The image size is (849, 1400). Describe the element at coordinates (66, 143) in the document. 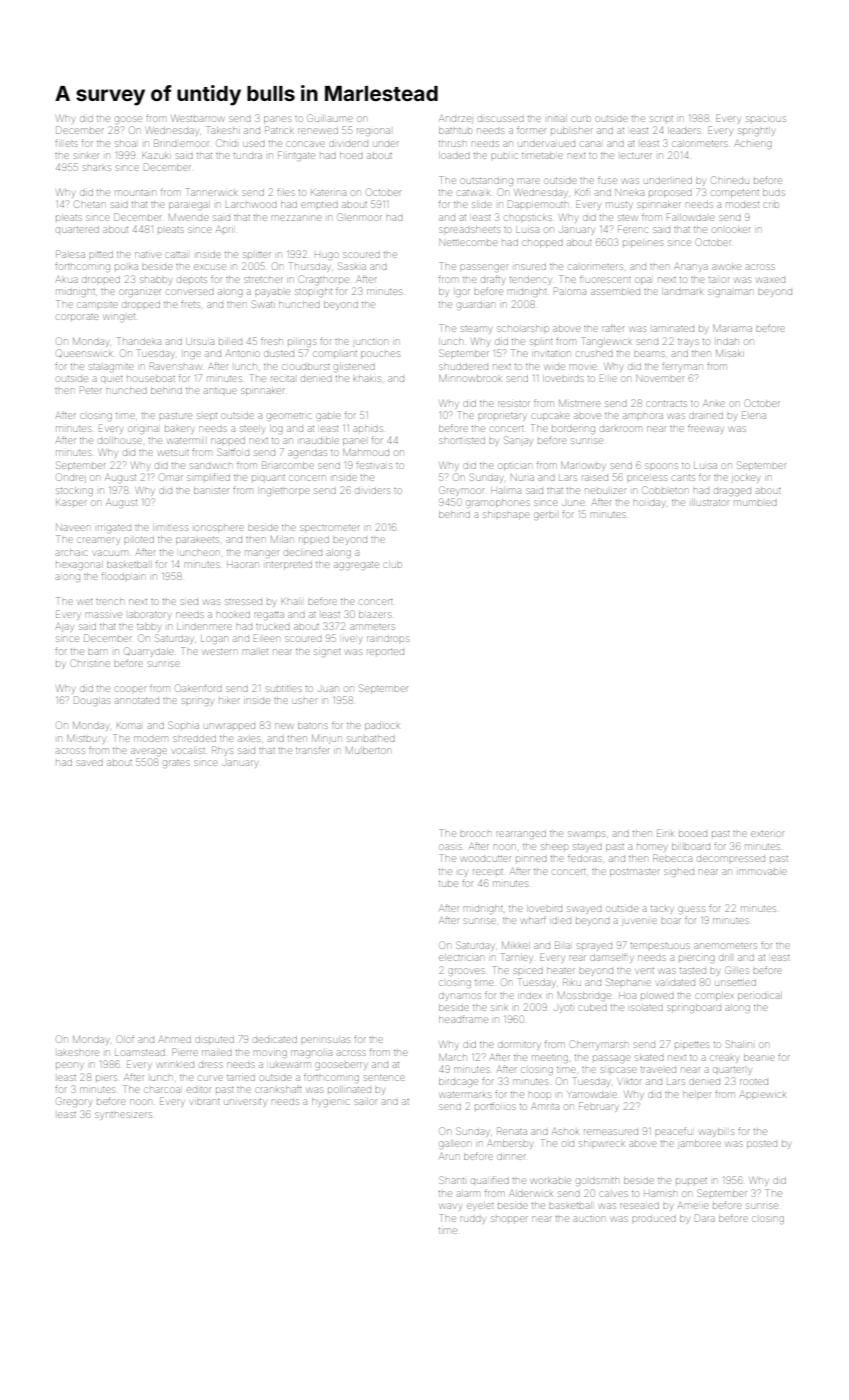

I see `fillets` at that location.
